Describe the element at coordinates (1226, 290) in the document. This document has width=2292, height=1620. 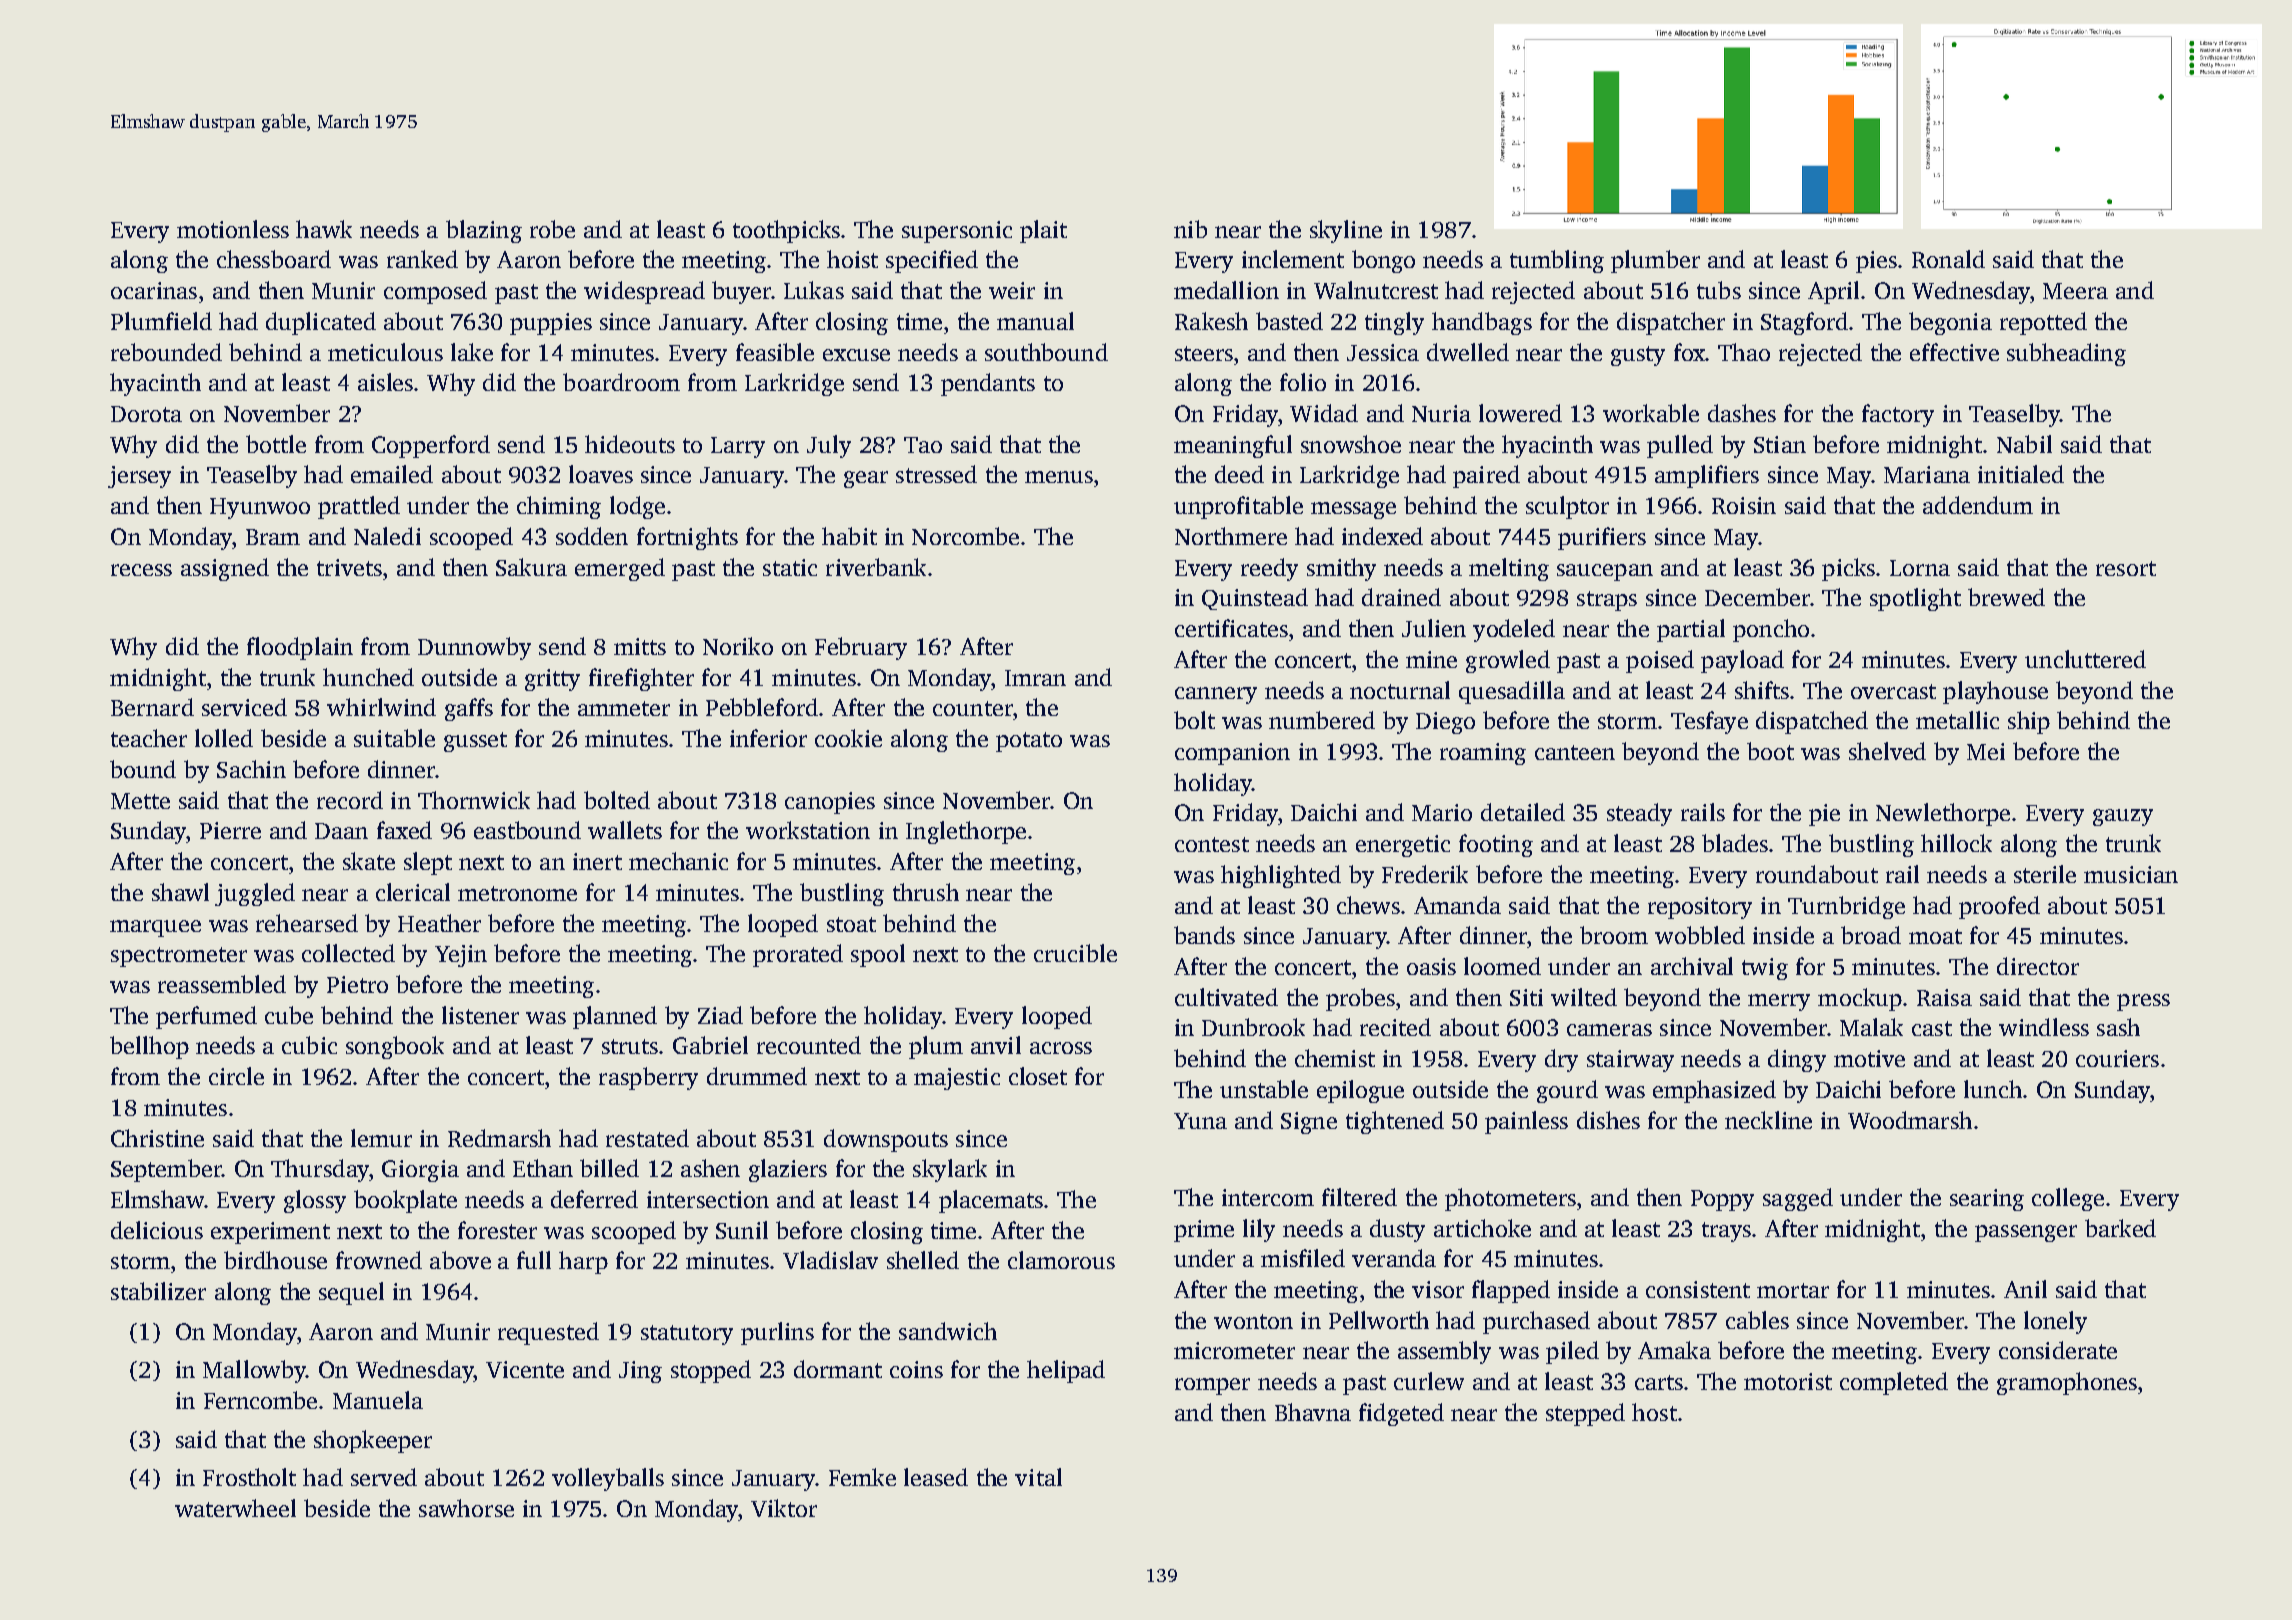
I see `medallion` at that location.
